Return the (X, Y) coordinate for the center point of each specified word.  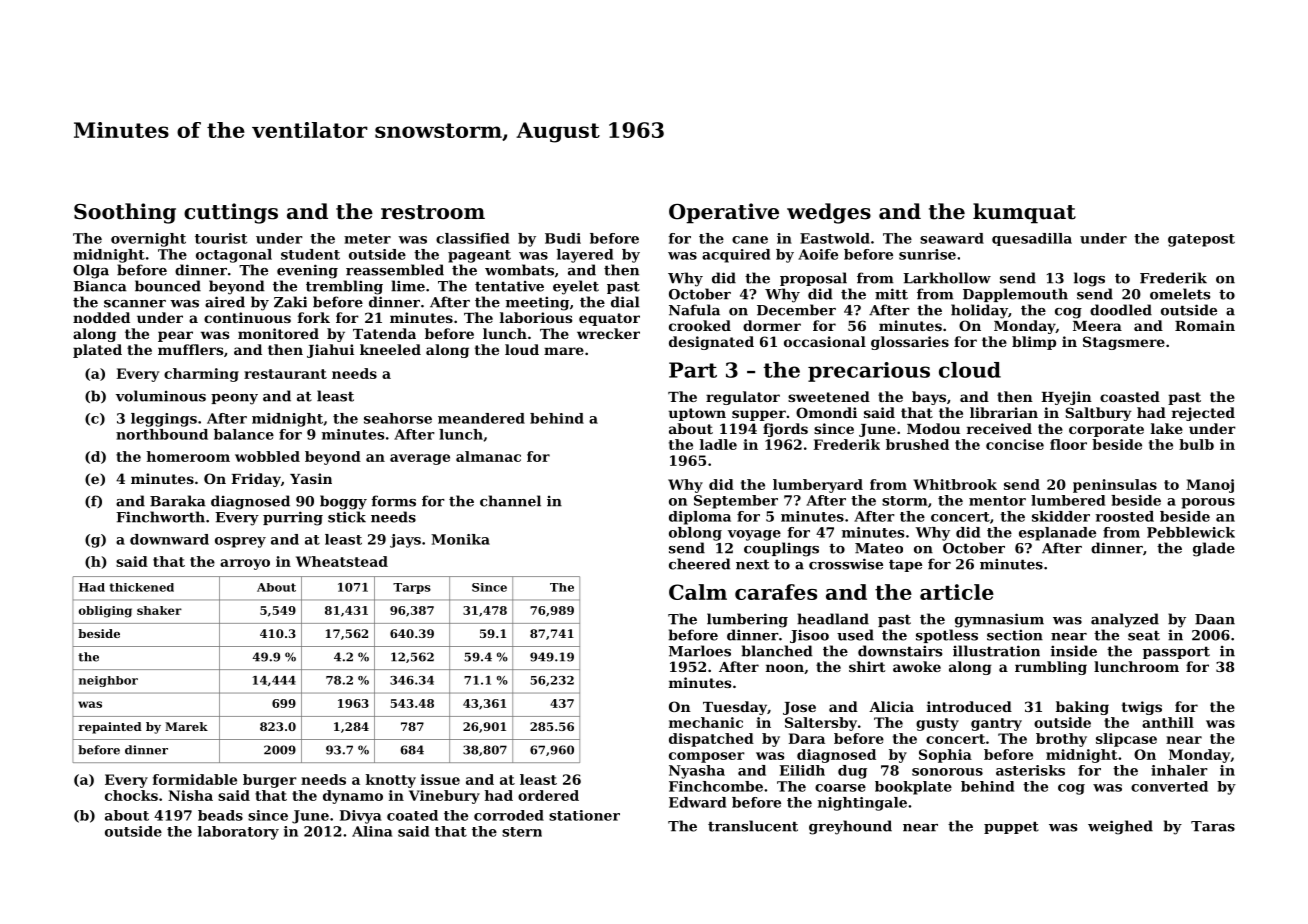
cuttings (231, 213)
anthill (1168, 722)
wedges (829, 213)
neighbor (108, 681)
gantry (996, 724)
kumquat (1024, 213)
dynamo (353, 797)
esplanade (1057, 534)
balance (244, 434)
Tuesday (735, 708)
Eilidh (802, 770)
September (736, 502)
